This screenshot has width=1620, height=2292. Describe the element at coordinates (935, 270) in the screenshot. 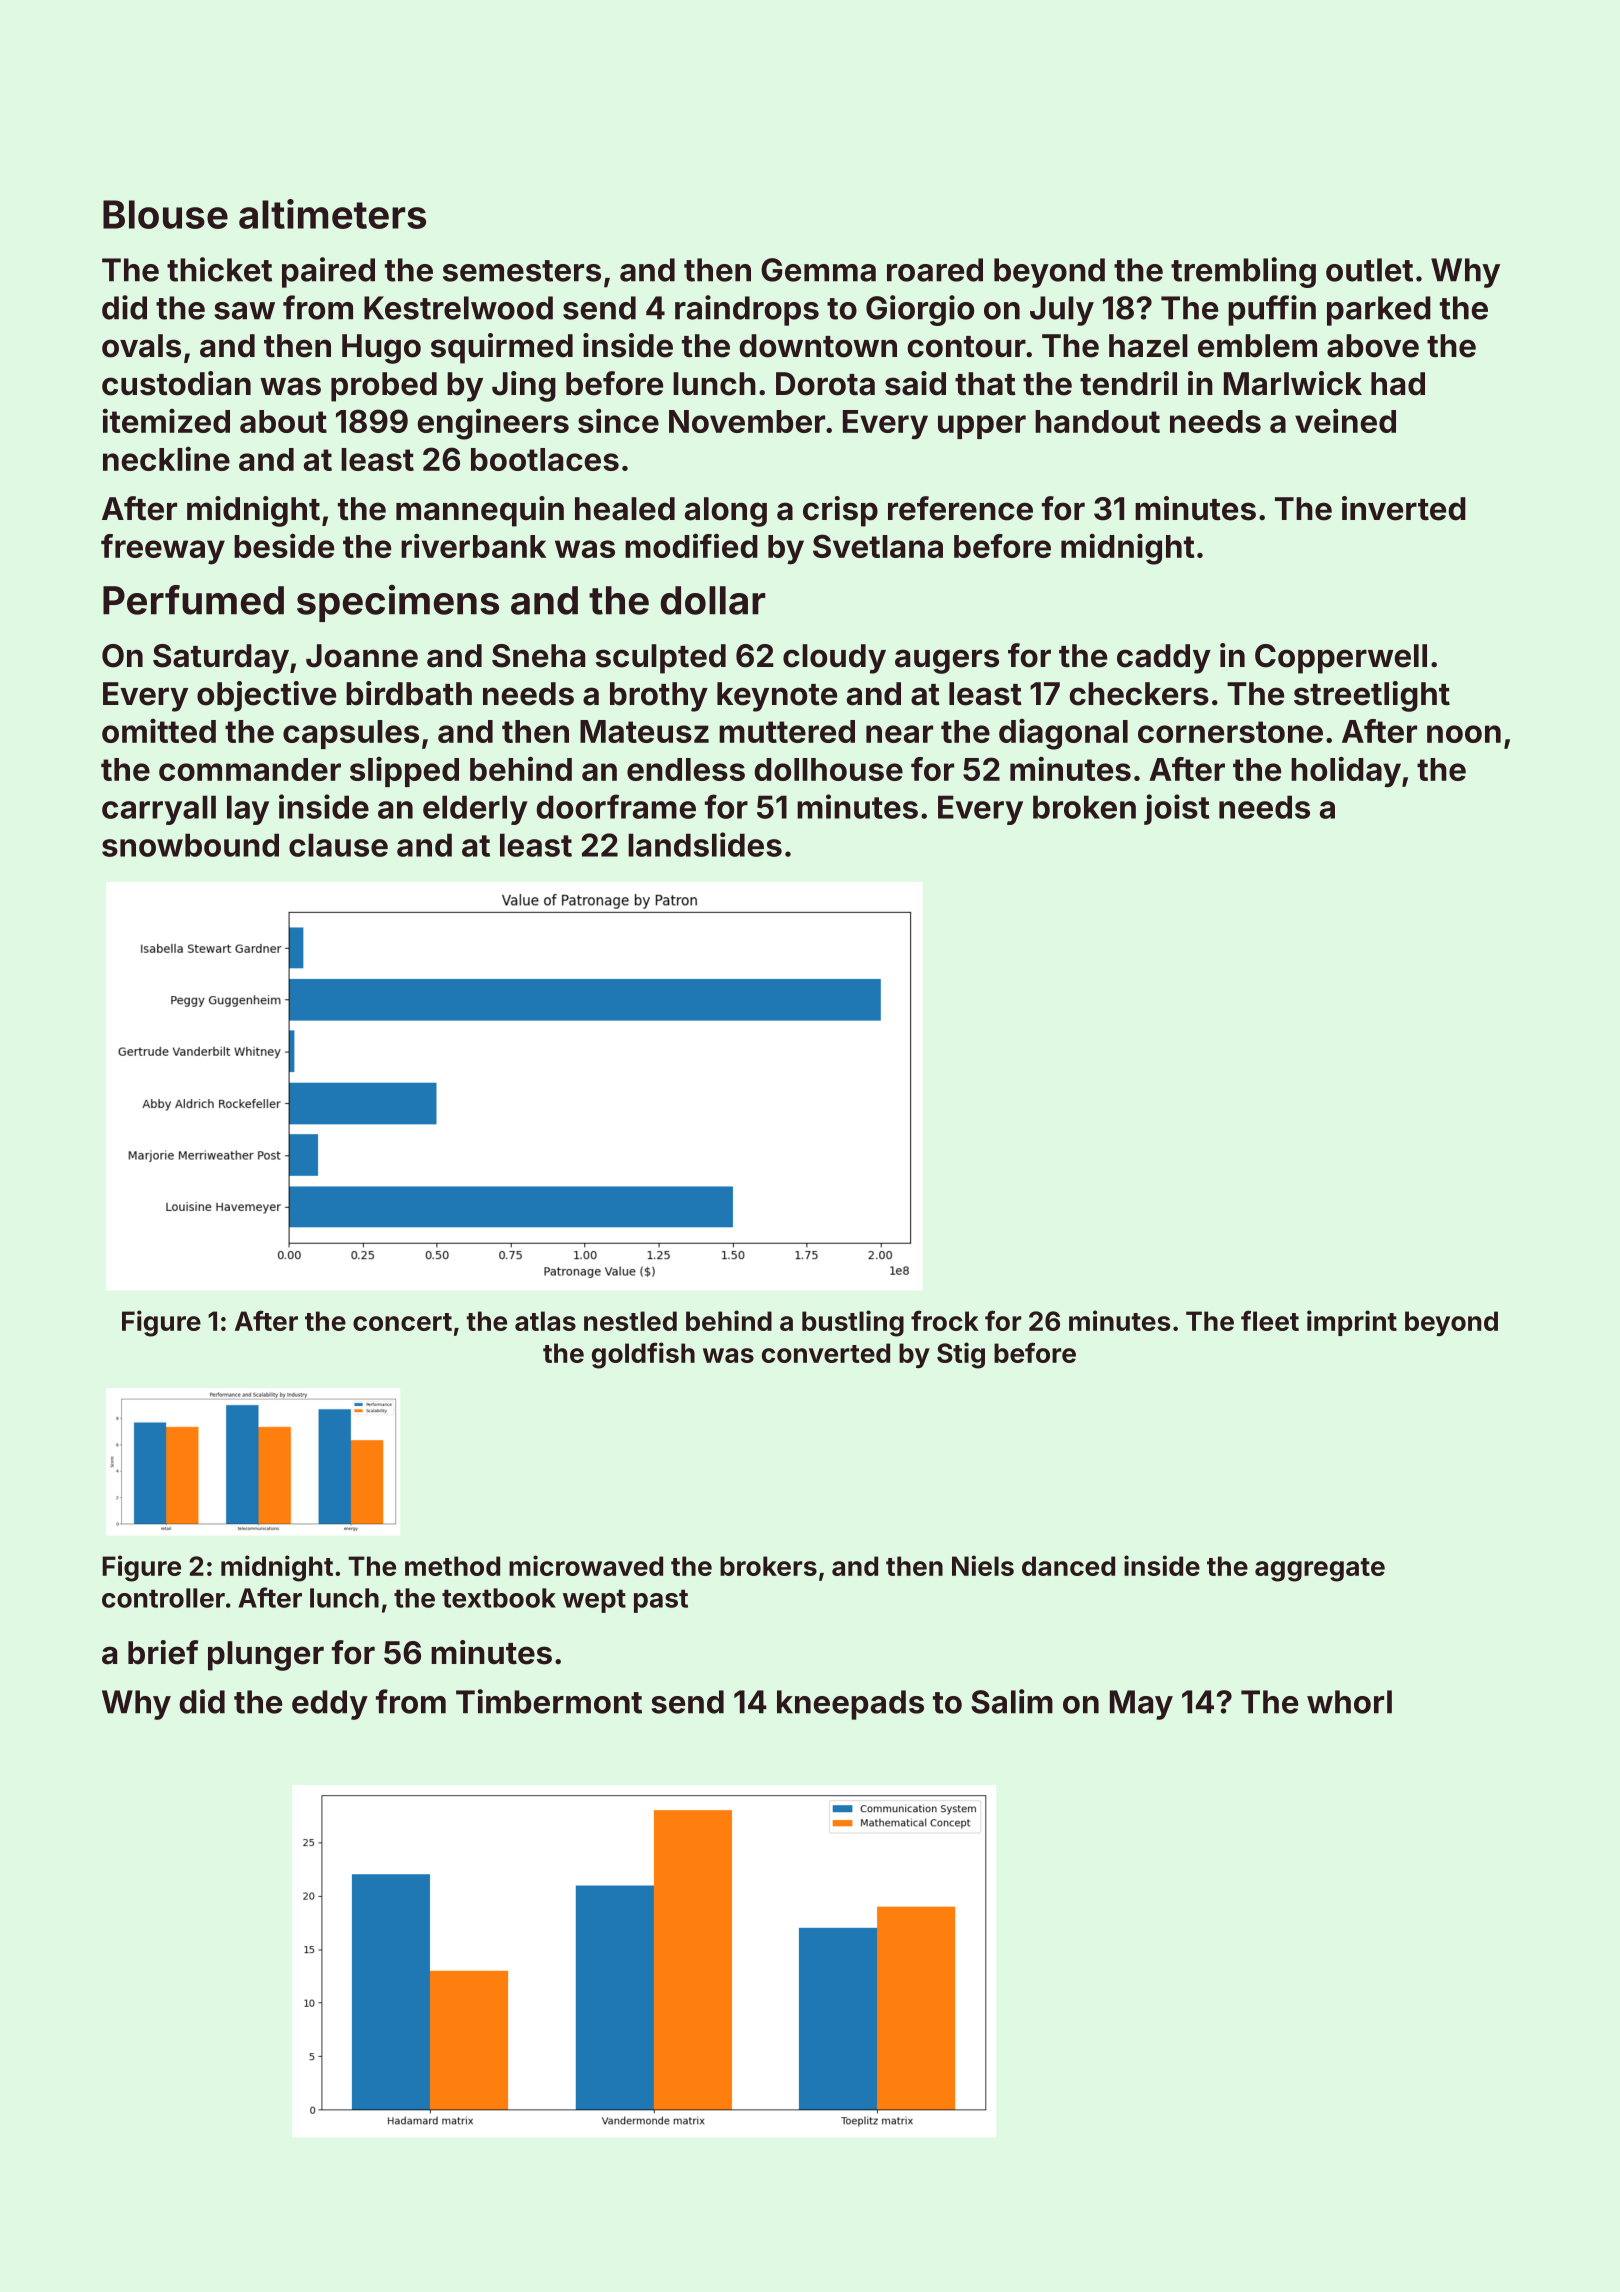

I see `roared` at that location.
